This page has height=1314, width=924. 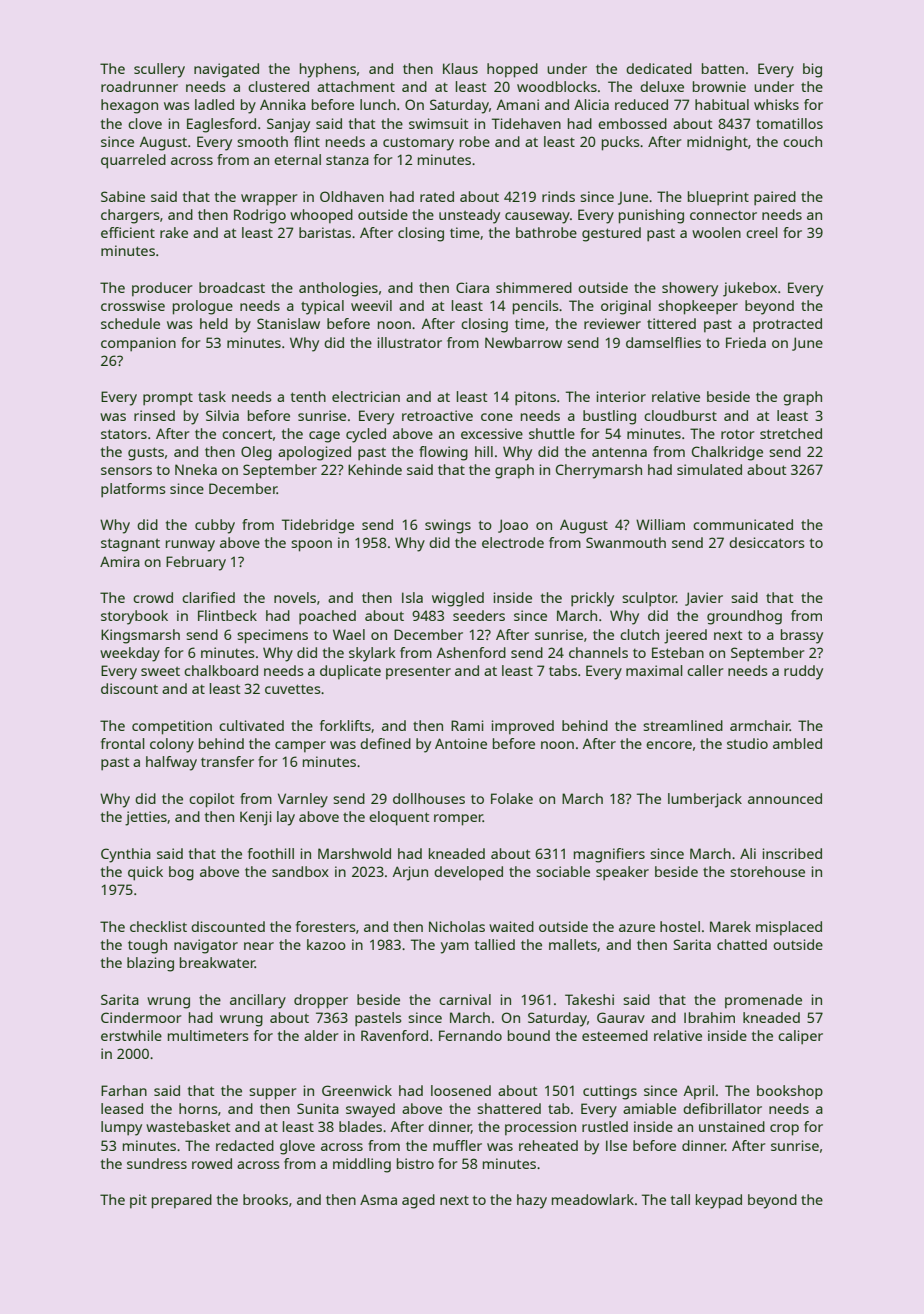 I want to click on stanza, so click(x=347, y=160).
